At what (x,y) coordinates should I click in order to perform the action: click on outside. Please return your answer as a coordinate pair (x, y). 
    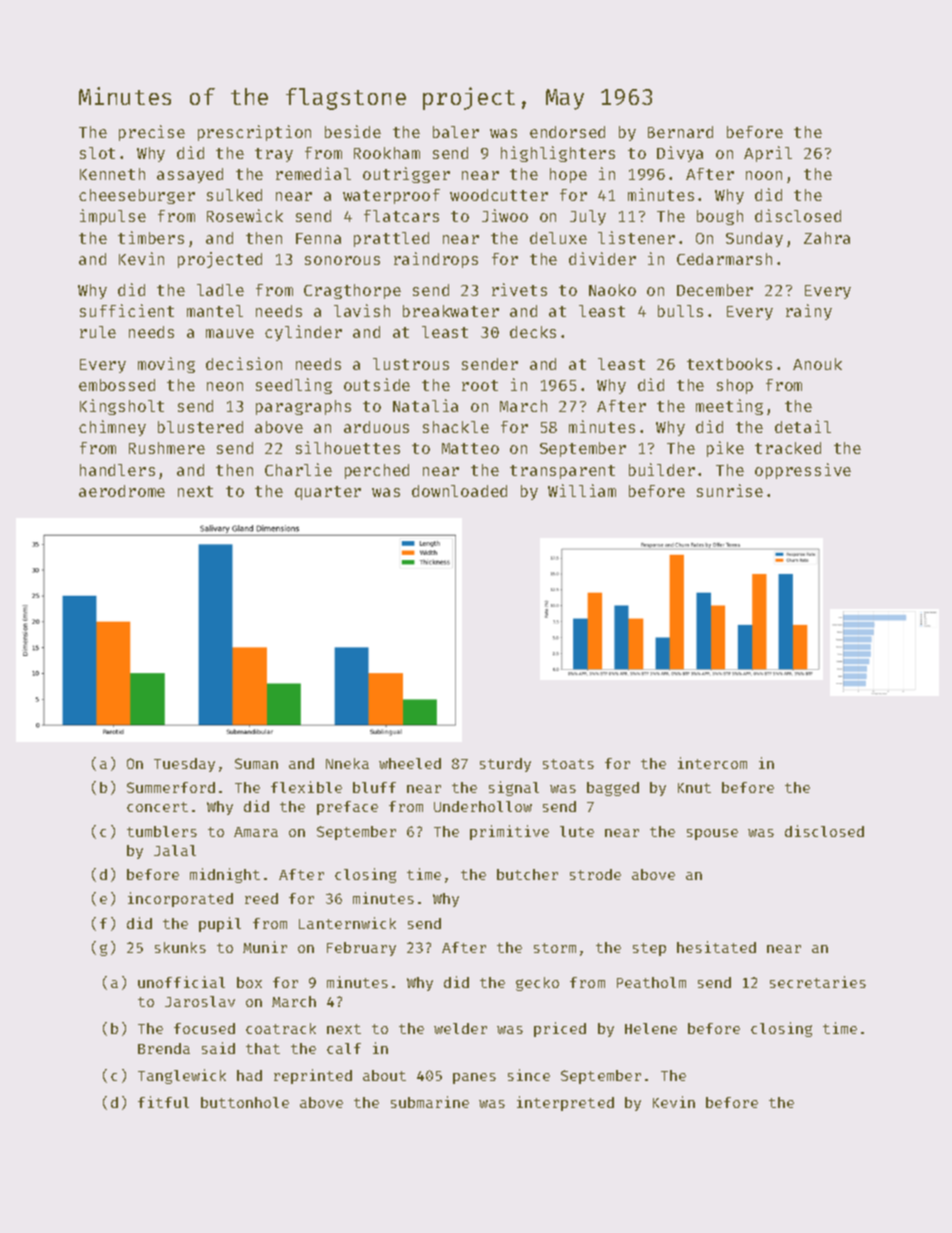
    Looking at the image, I should click on (377, 384).
